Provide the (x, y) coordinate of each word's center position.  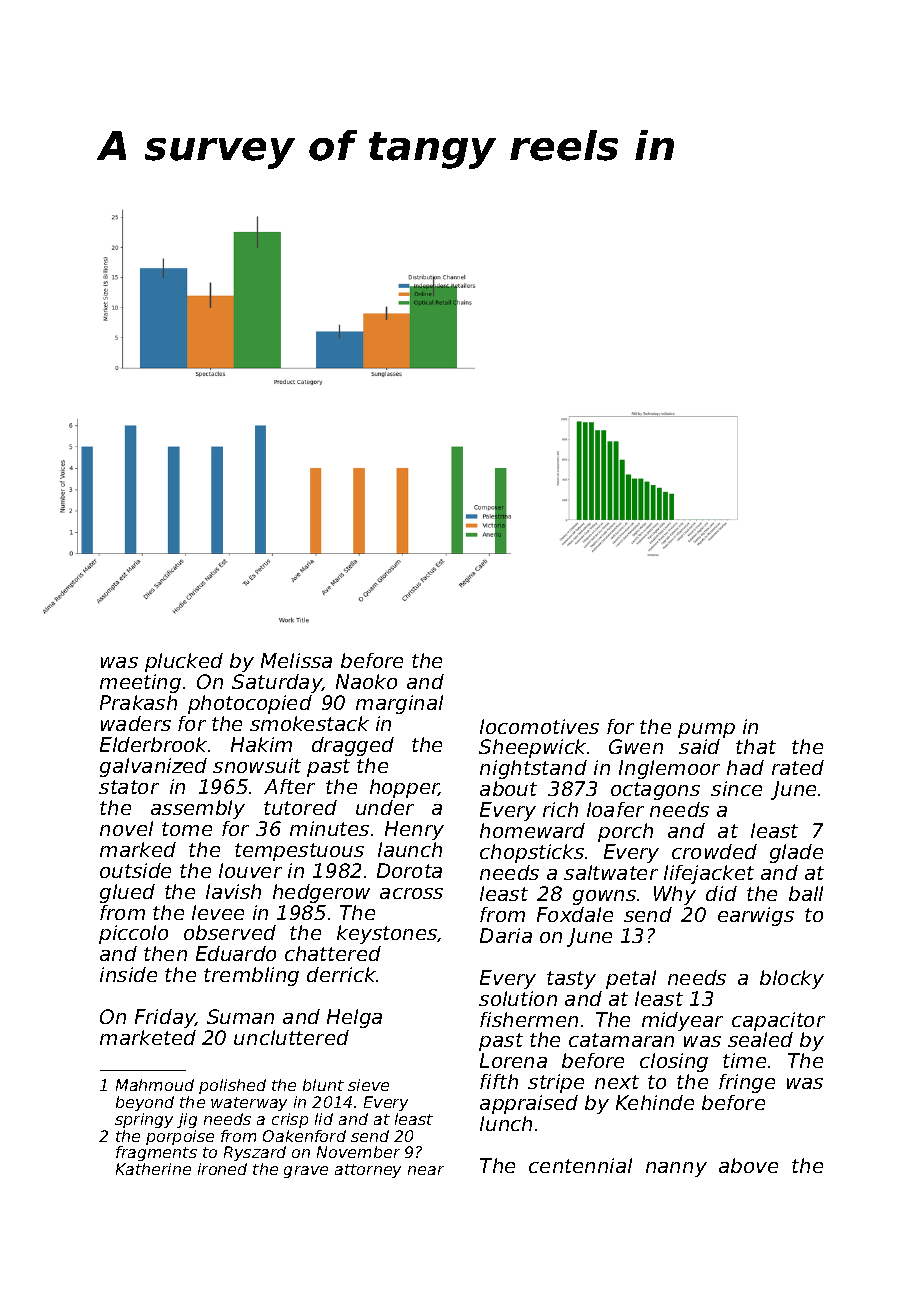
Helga (354, 1018)
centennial (580, 1165)
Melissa (296, 660)
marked (138, 849)
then (165, 953)
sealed (760, 1039)
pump (706, 730)
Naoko (366, 681)
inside (128, 974)
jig (187, 1120)
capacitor (778, 1021)
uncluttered (291, 1037)
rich (560, 809)
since (736, 788)
